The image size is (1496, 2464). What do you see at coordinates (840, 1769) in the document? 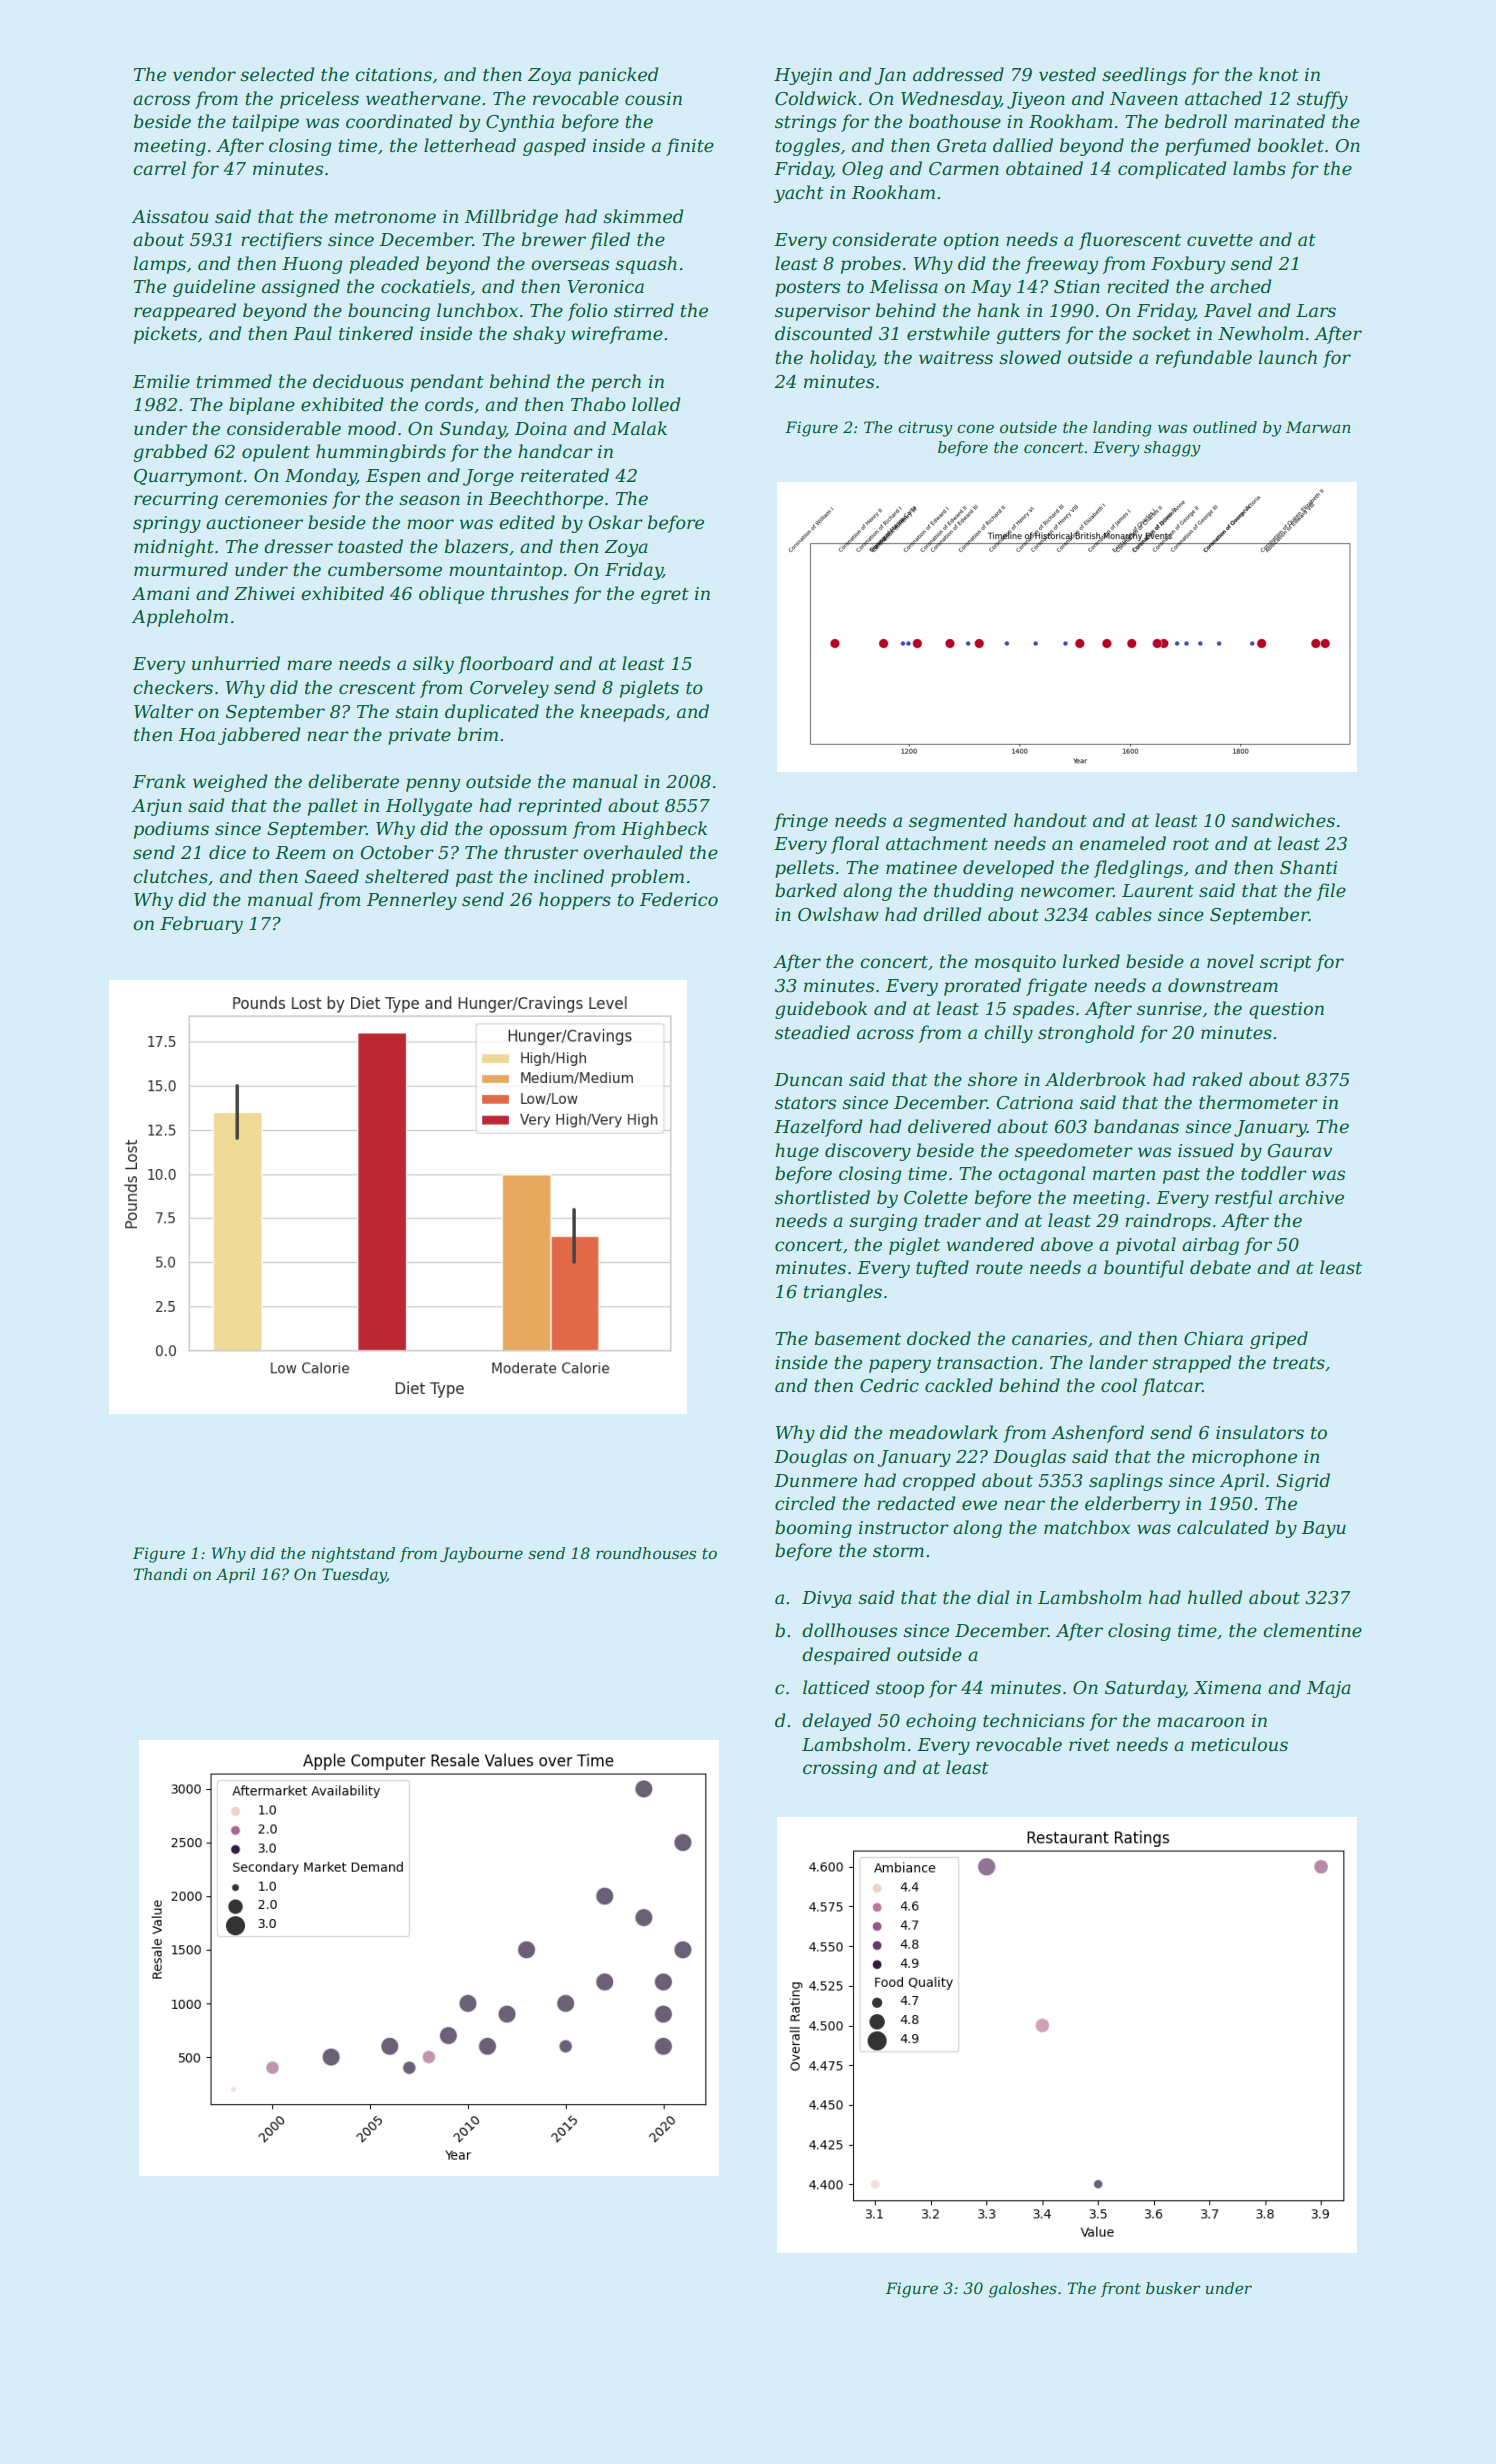
I see `crossing` at bounding box center [840, 1769].
